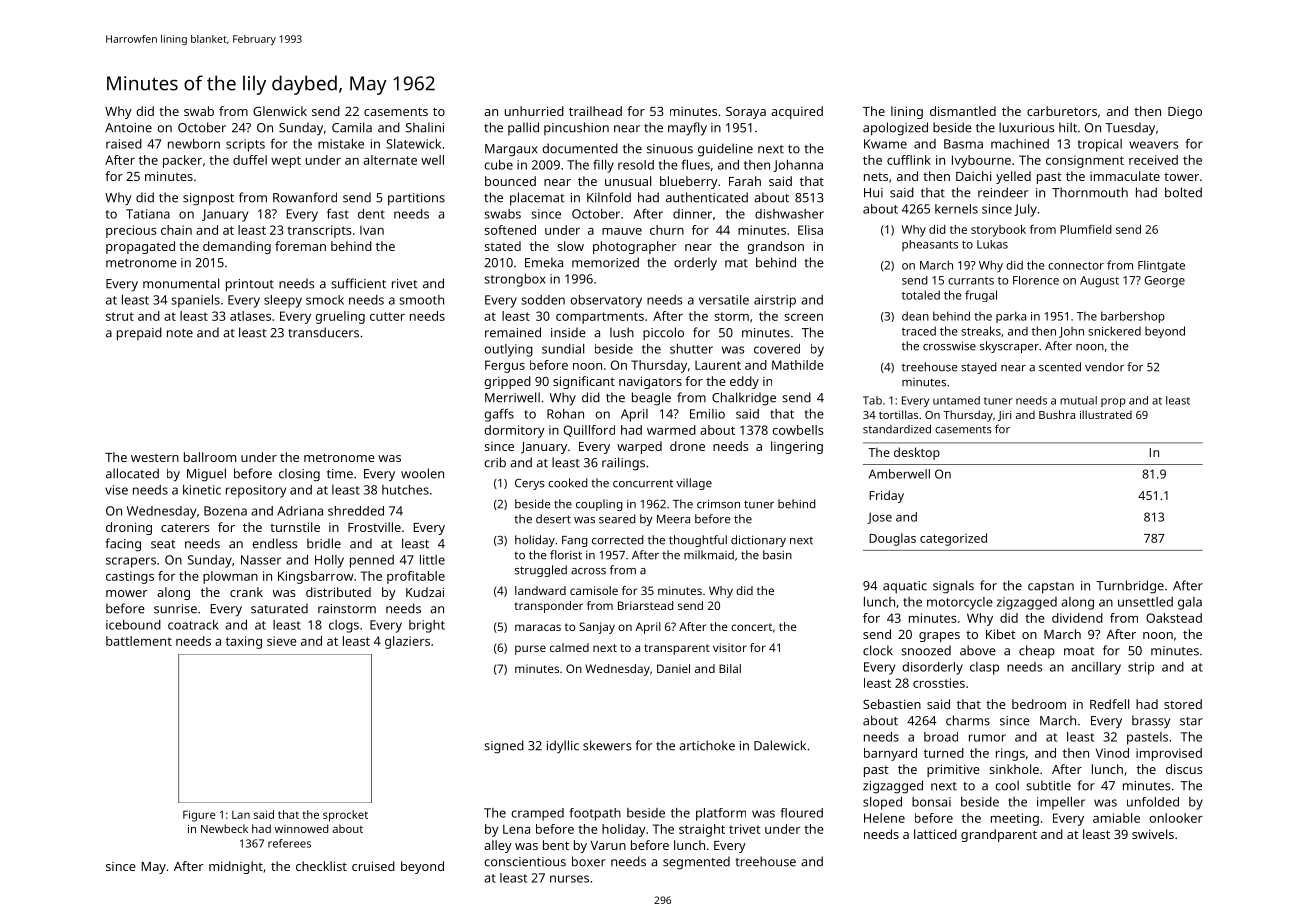  I want to click on cruised, so click(373, 866).
